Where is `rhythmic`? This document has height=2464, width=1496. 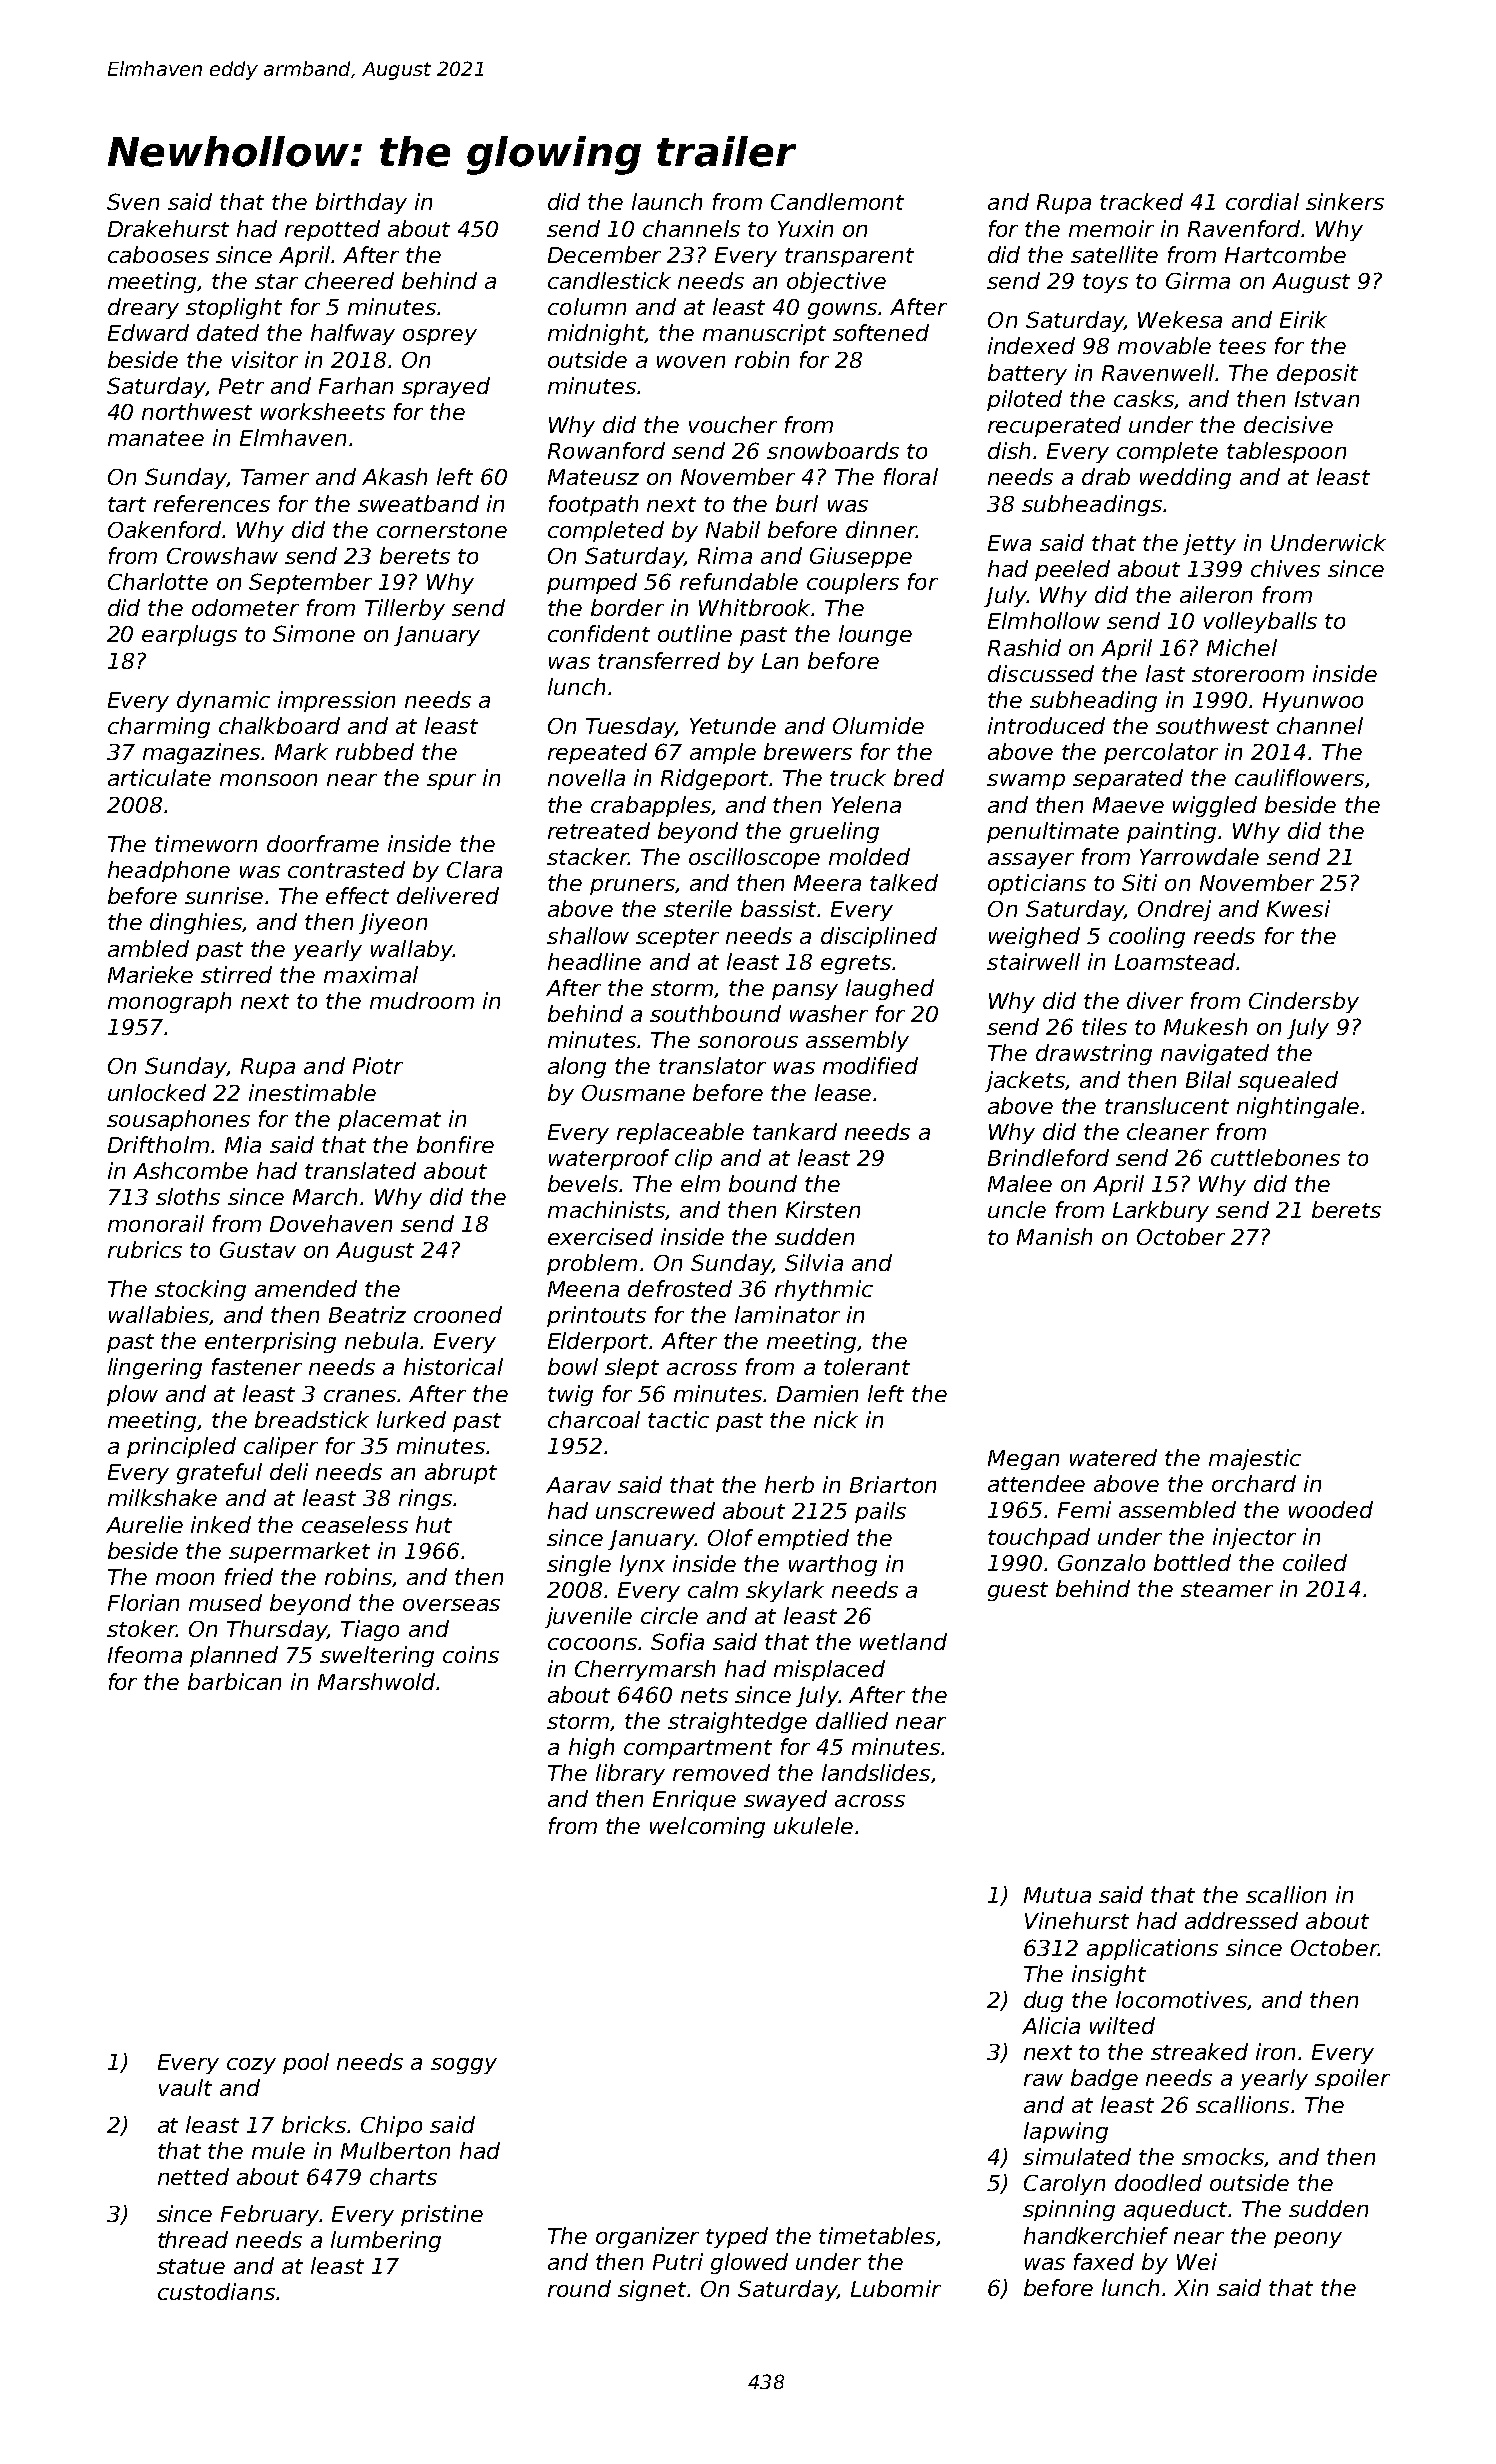 rhythmic is located at coordinates (824, 1290).
